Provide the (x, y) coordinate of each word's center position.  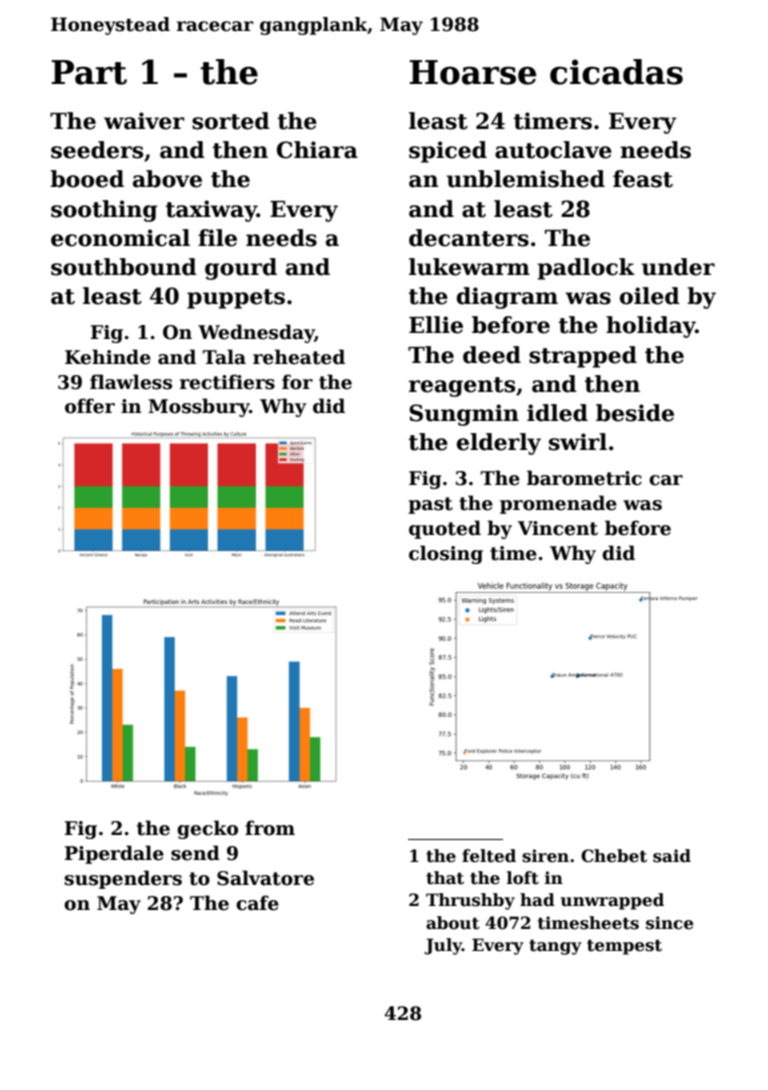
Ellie (436, 325)
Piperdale (114, 854)
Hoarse (473, 72)
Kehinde (108, 357)
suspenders (123, 879)
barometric (584, 478)
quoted (445, 529)
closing (446, 554)
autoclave (553, 150)
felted (489, 856)
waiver (144, 121)
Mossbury (199, 407)
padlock (586, 269)
